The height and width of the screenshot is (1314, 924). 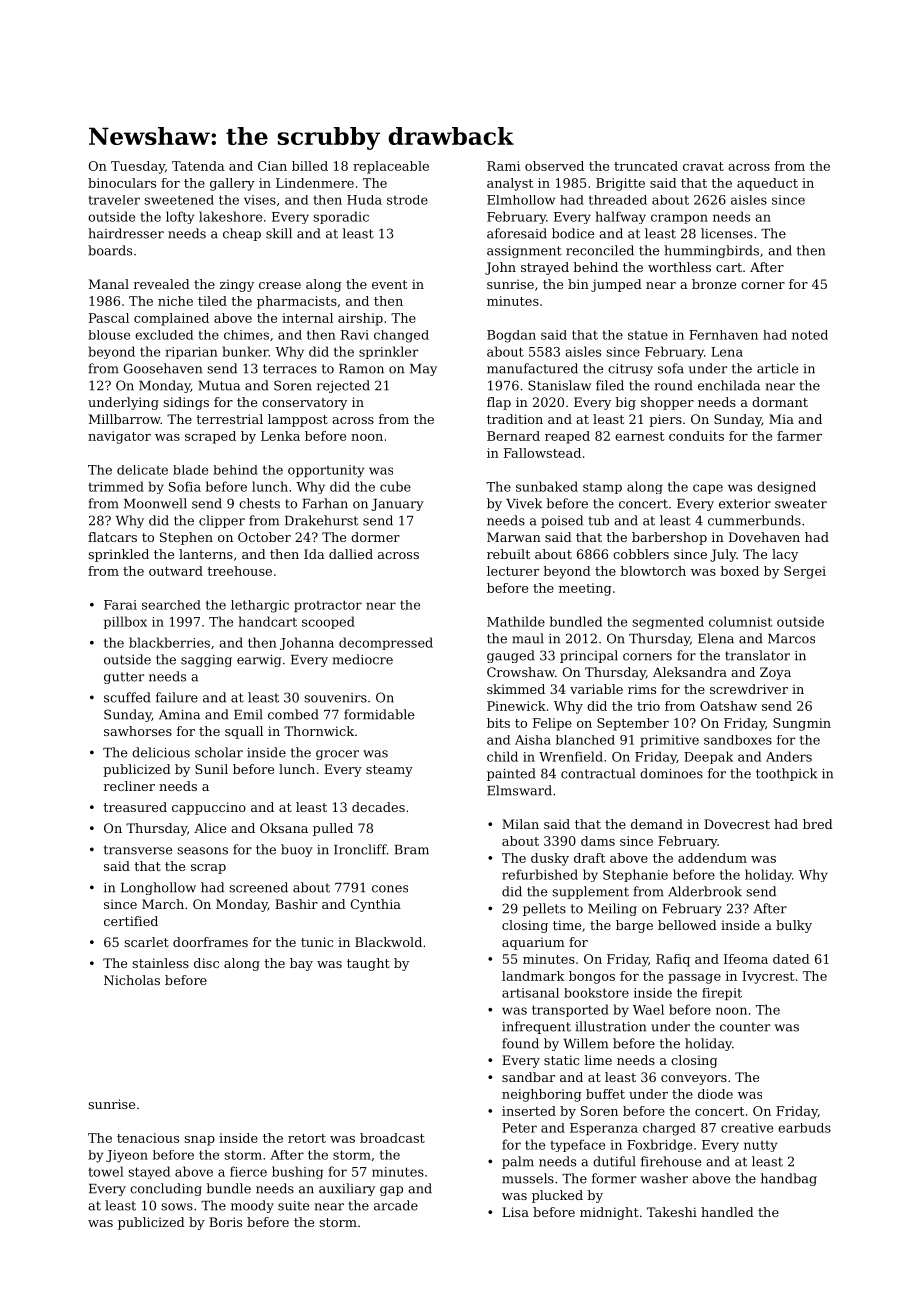 I want to click on cravat, so click(x=703, y=166).
